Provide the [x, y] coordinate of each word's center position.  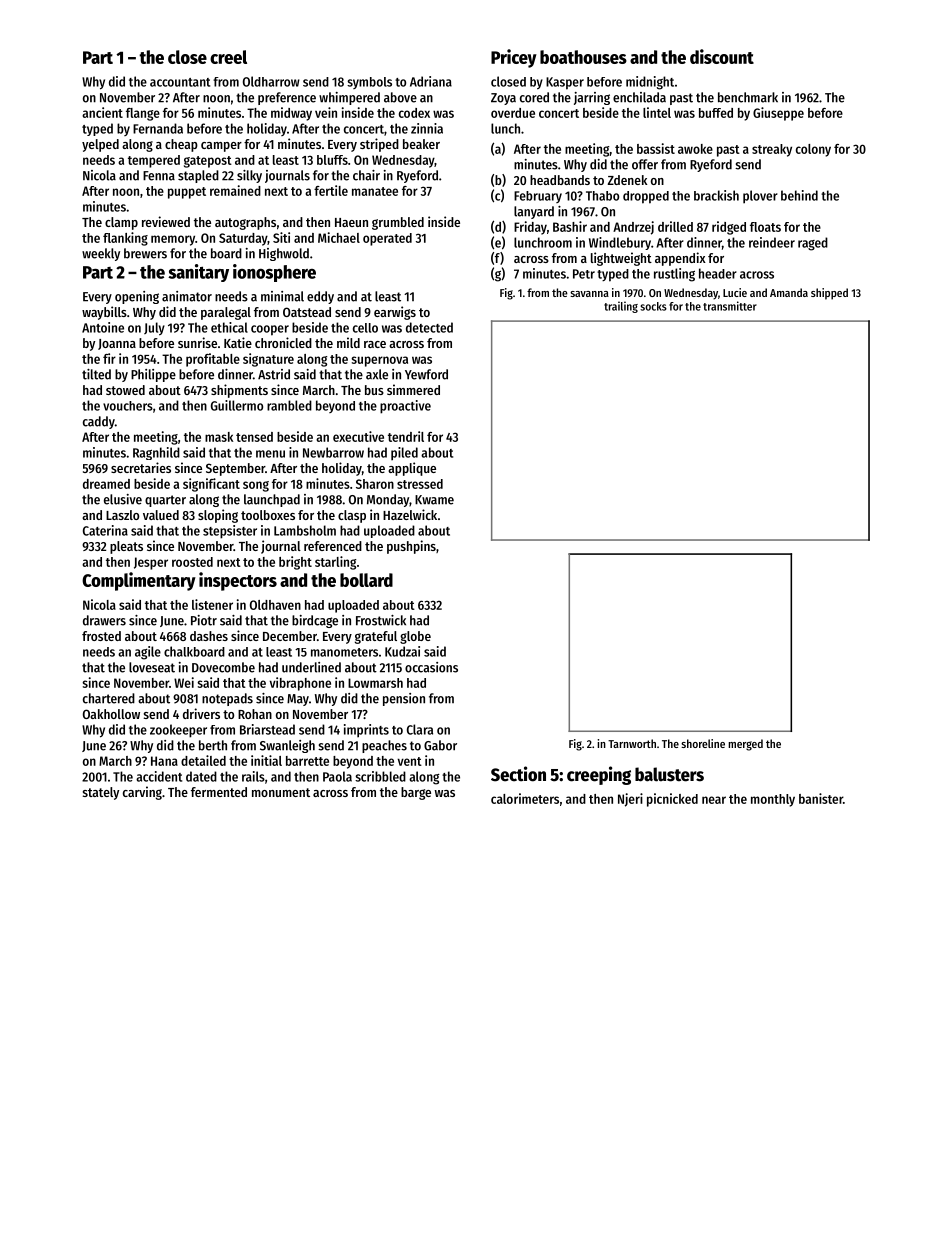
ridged [729, 228]
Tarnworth [632, 743]
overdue [513, 113]
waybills [104, 313]
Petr [584, 274]
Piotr [204, 620]
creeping [599, 775]
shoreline [703, 743]
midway [291, 114]
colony [813, 150]
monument [281, 792]
